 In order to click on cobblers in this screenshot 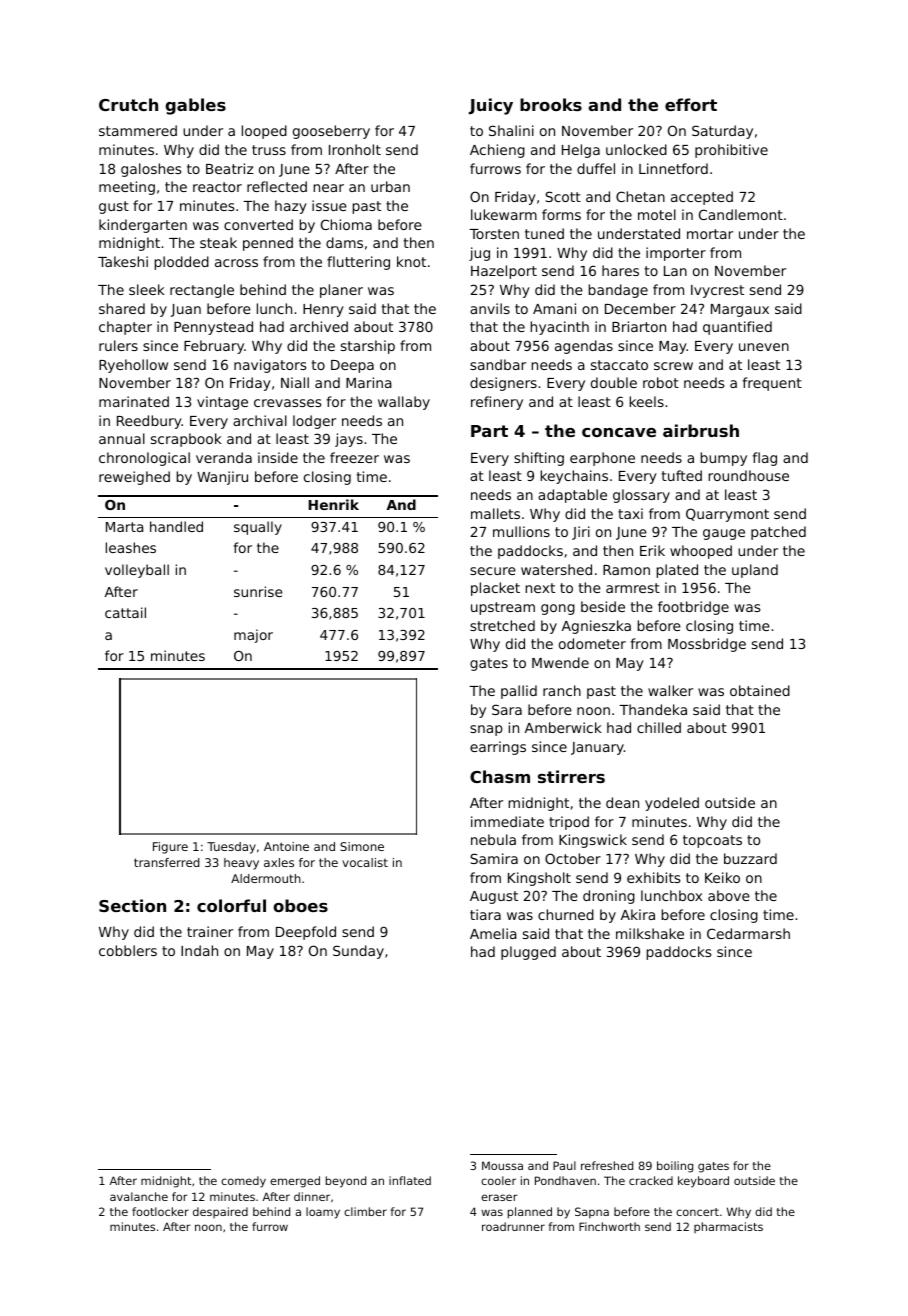, I will do `click(128, 950)`.
